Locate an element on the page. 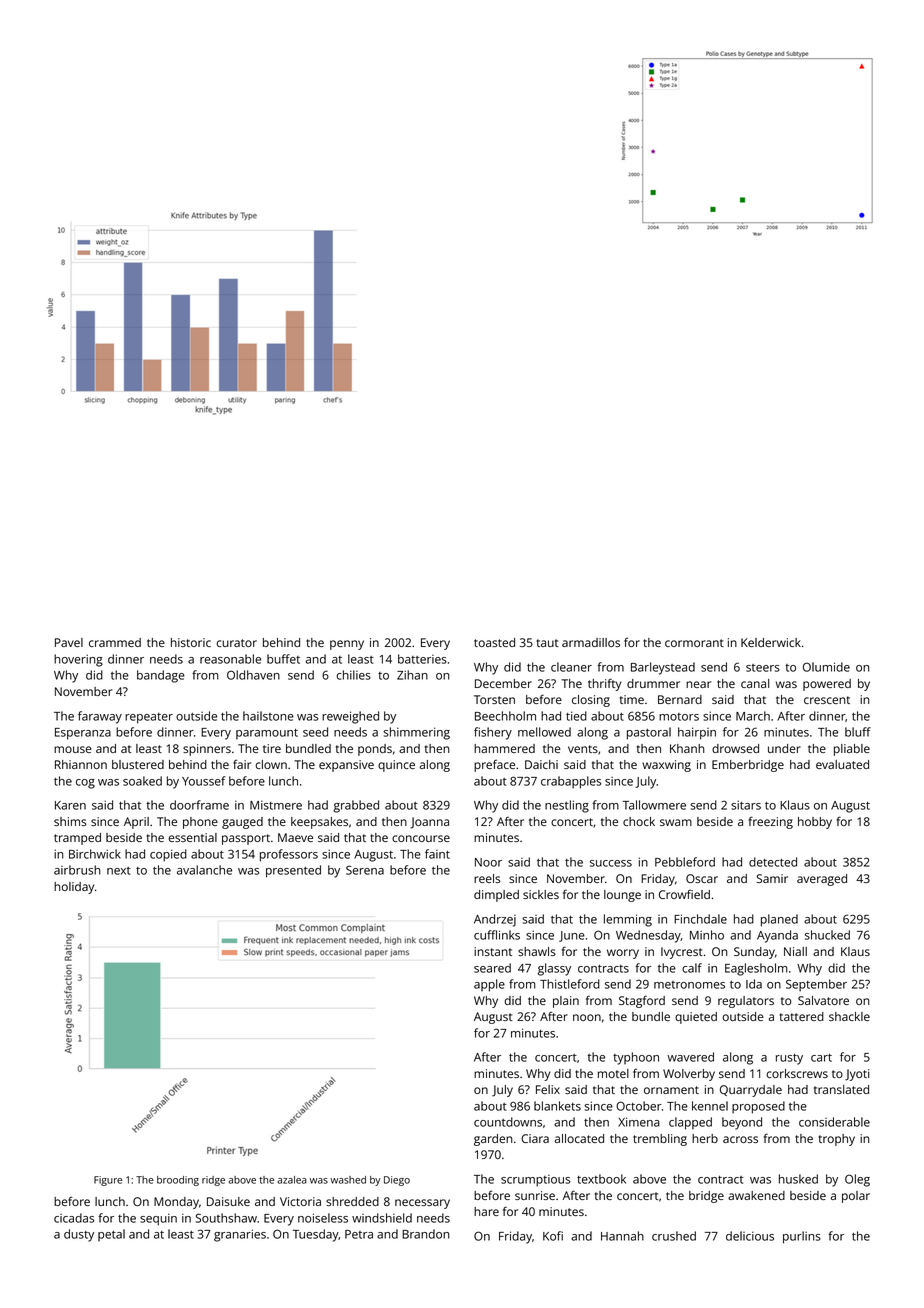  seared is located at coordinates (492, 968).
